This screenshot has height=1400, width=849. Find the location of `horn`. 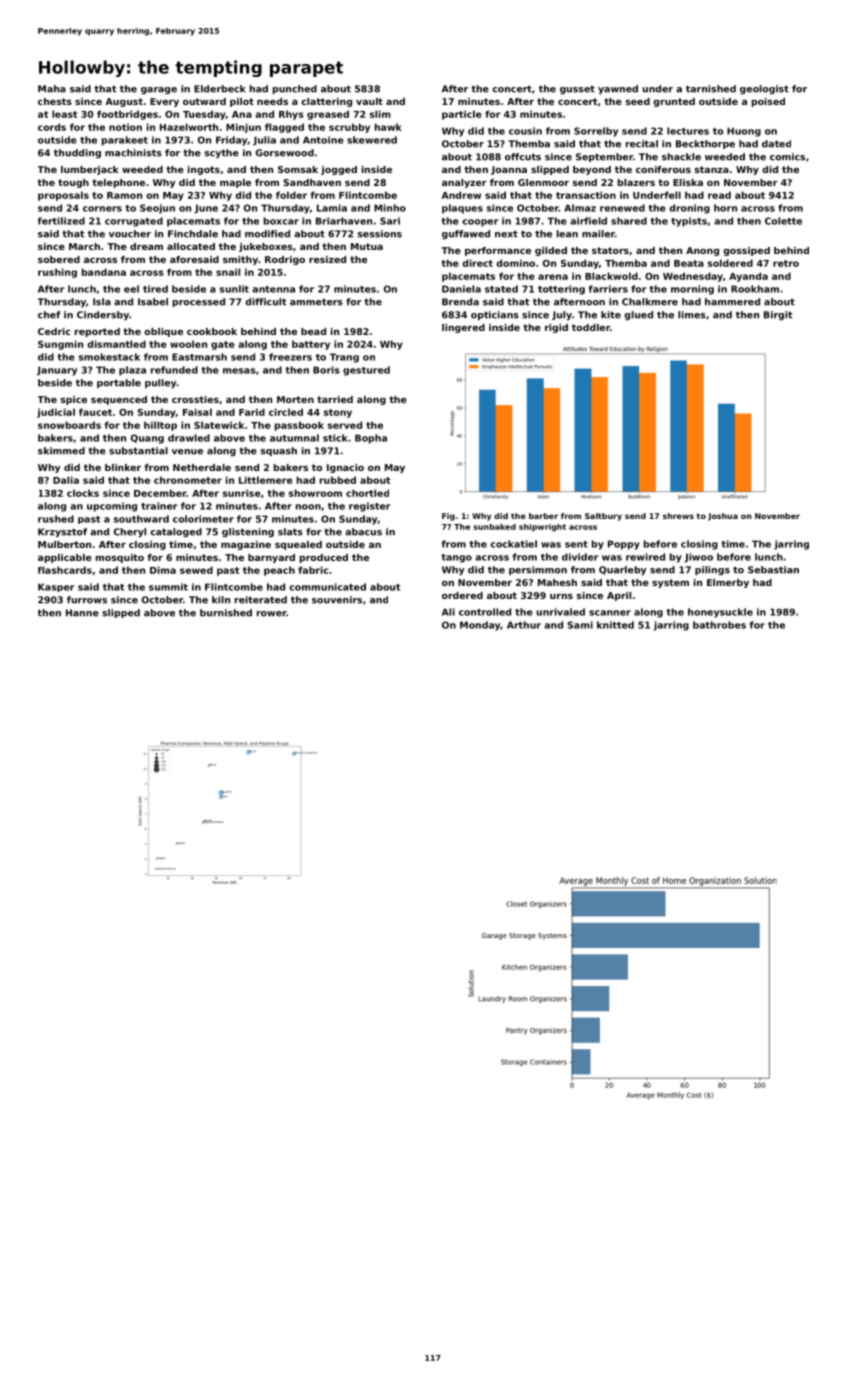

horn is located at coordinates (725, 208).
